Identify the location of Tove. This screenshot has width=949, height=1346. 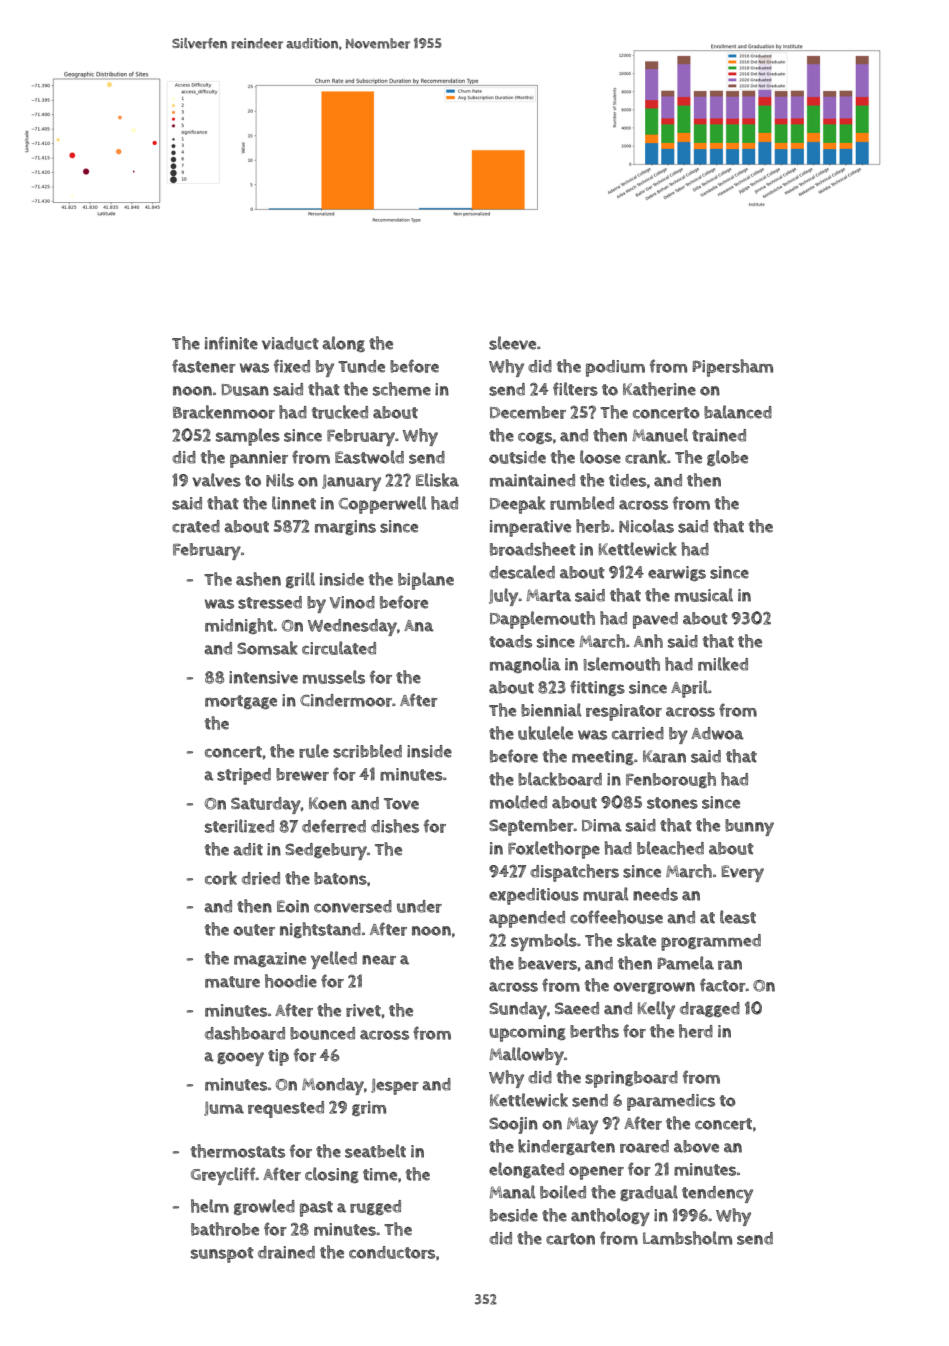
(401, 804).
